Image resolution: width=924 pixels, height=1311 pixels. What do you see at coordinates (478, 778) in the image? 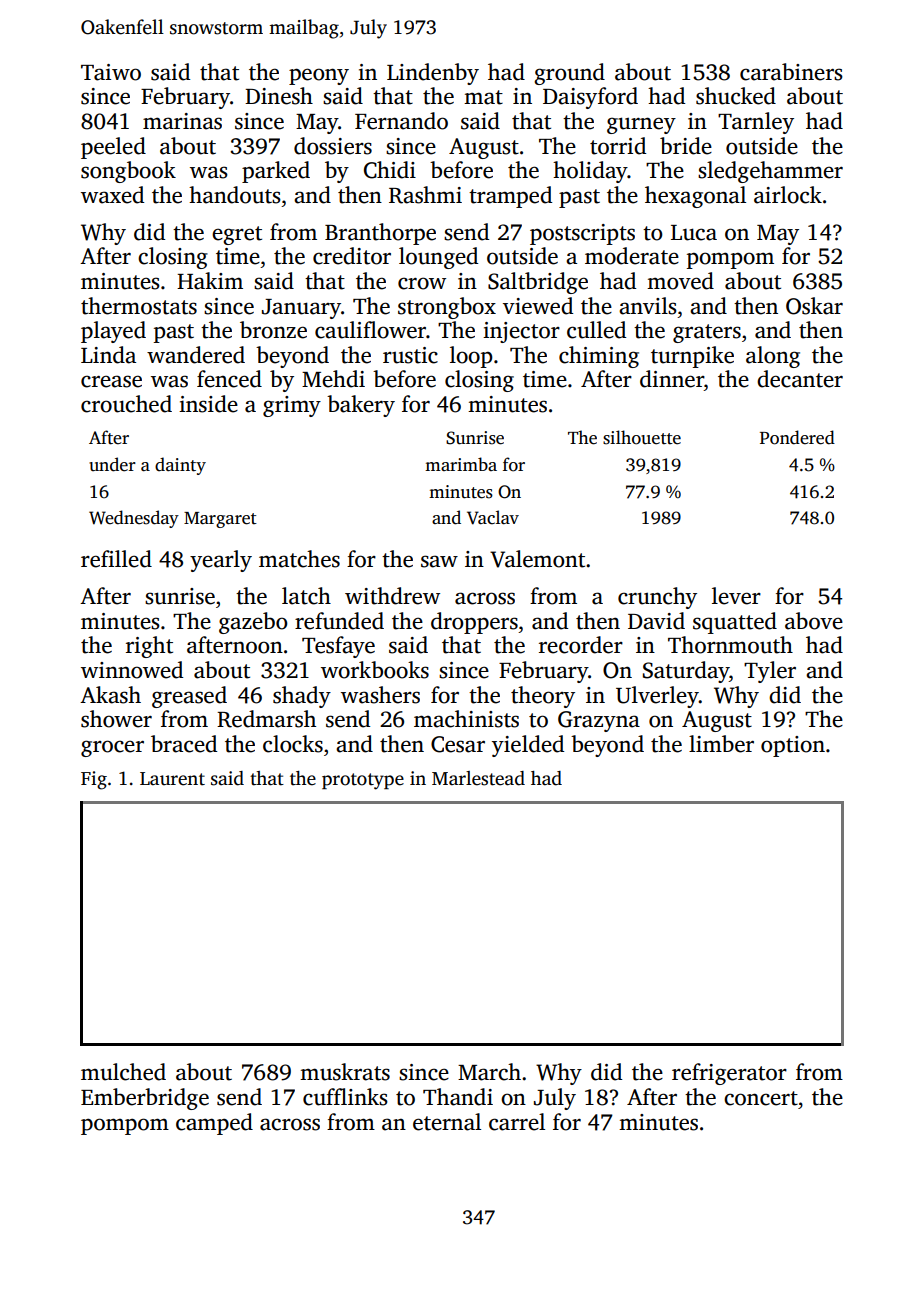
I see `Marlestead` at bounding box center [478, 778].
